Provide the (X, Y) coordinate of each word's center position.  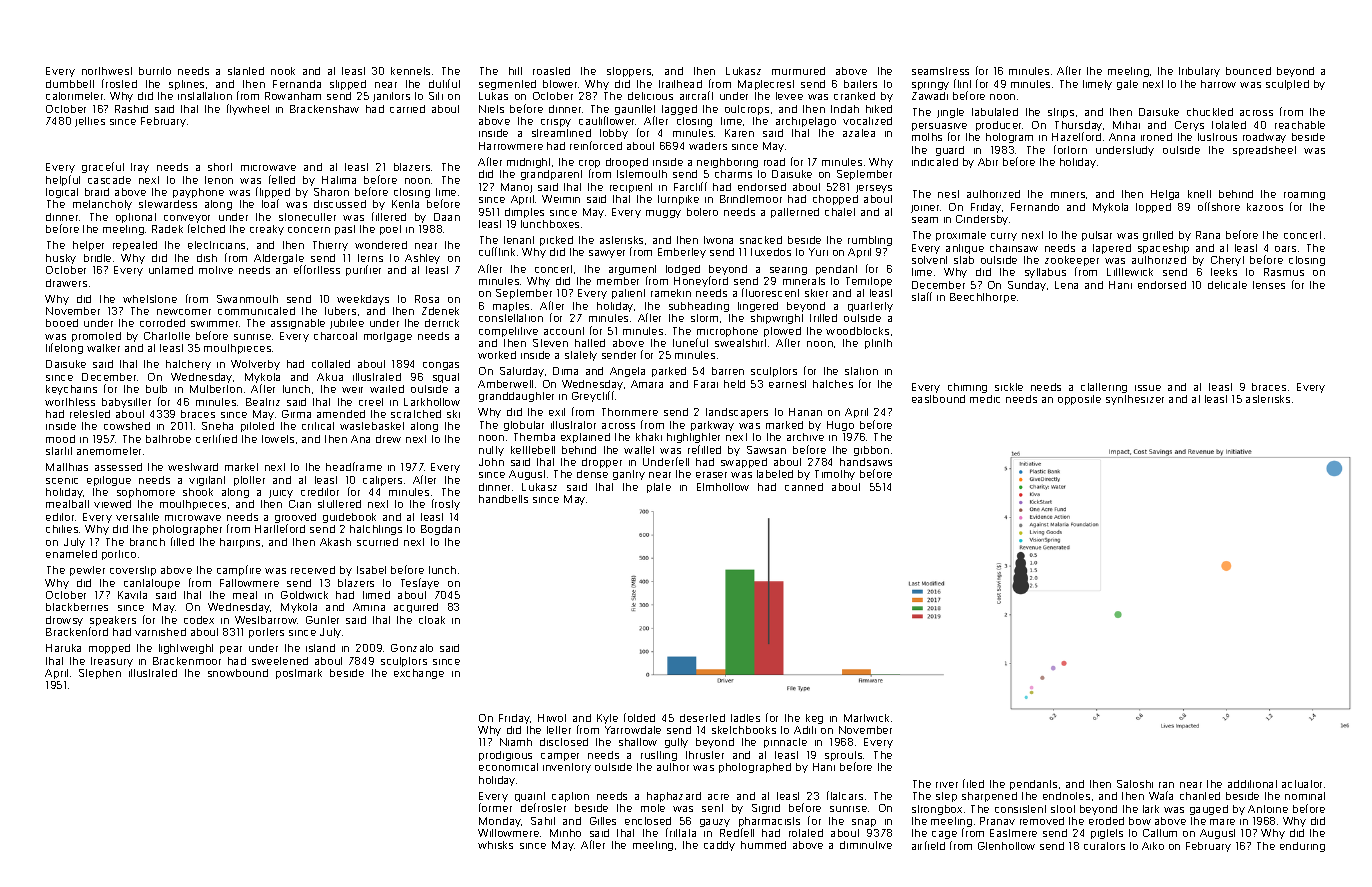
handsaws (866, 462)
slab (964, 260)
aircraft (696, 95)
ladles (745, 718)
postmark (299, 674)
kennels (410, 71)
